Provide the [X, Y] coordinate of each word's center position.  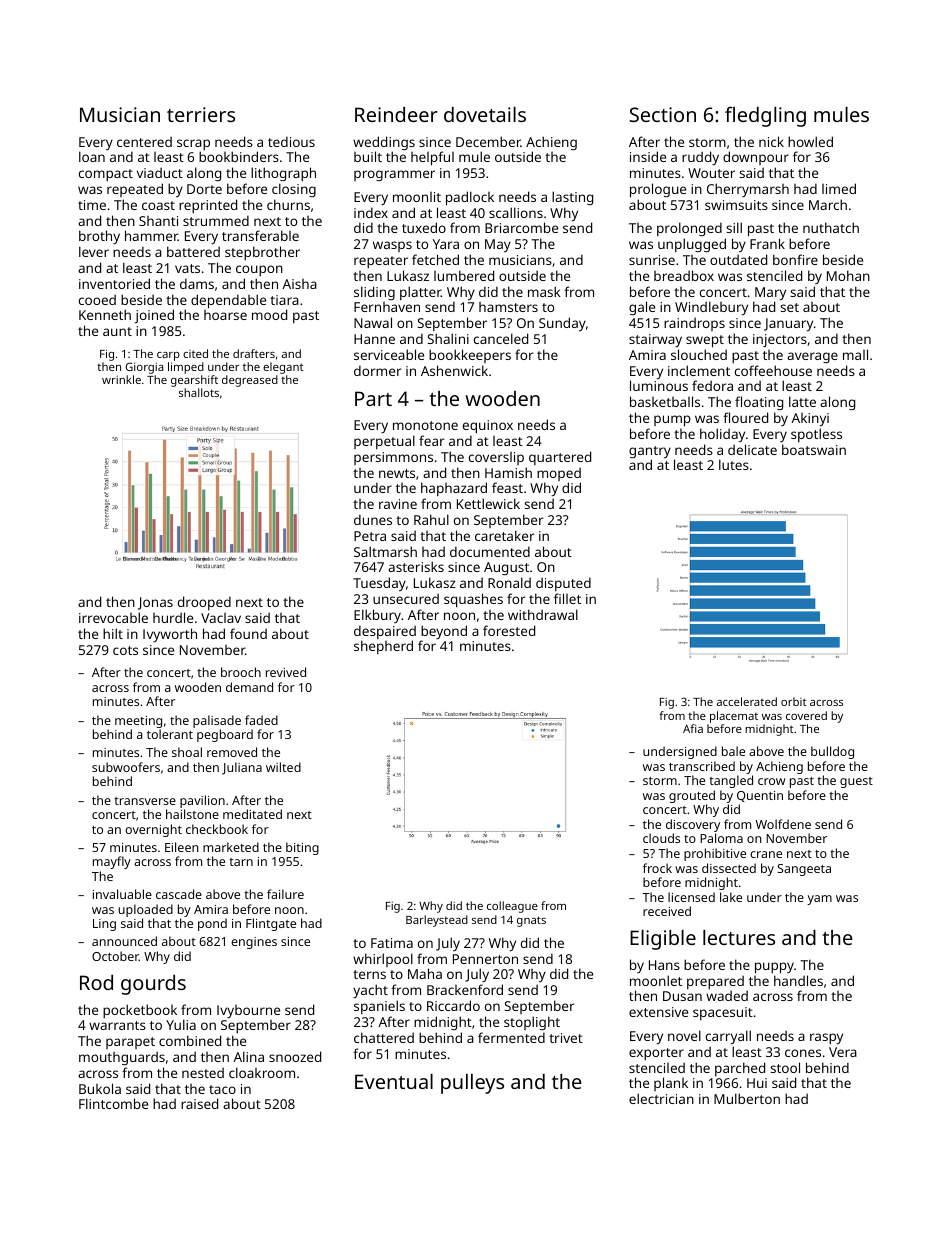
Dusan [682, 996]
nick [771, 141]
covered [806, 715]
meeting [138, 722]
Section [663, 114]
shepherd [383, 647]
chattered [384, 1037]
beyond [444, 632]
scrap [193, 144]
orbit [794, 701]
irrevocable [113, 617]
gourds [153, 985]
